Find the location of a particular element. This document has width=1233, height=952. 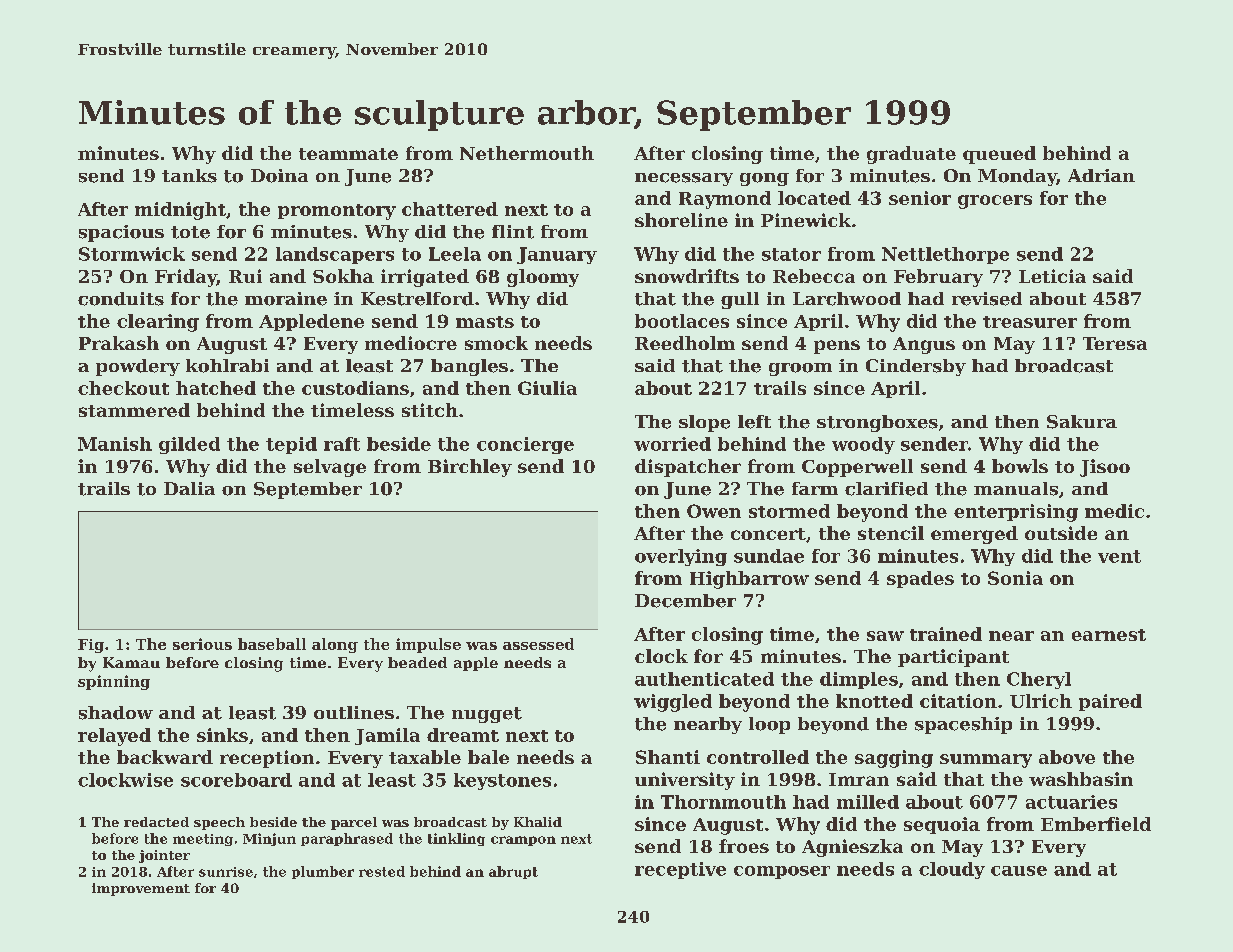

Dalia is located at coordinates (189, 488).
